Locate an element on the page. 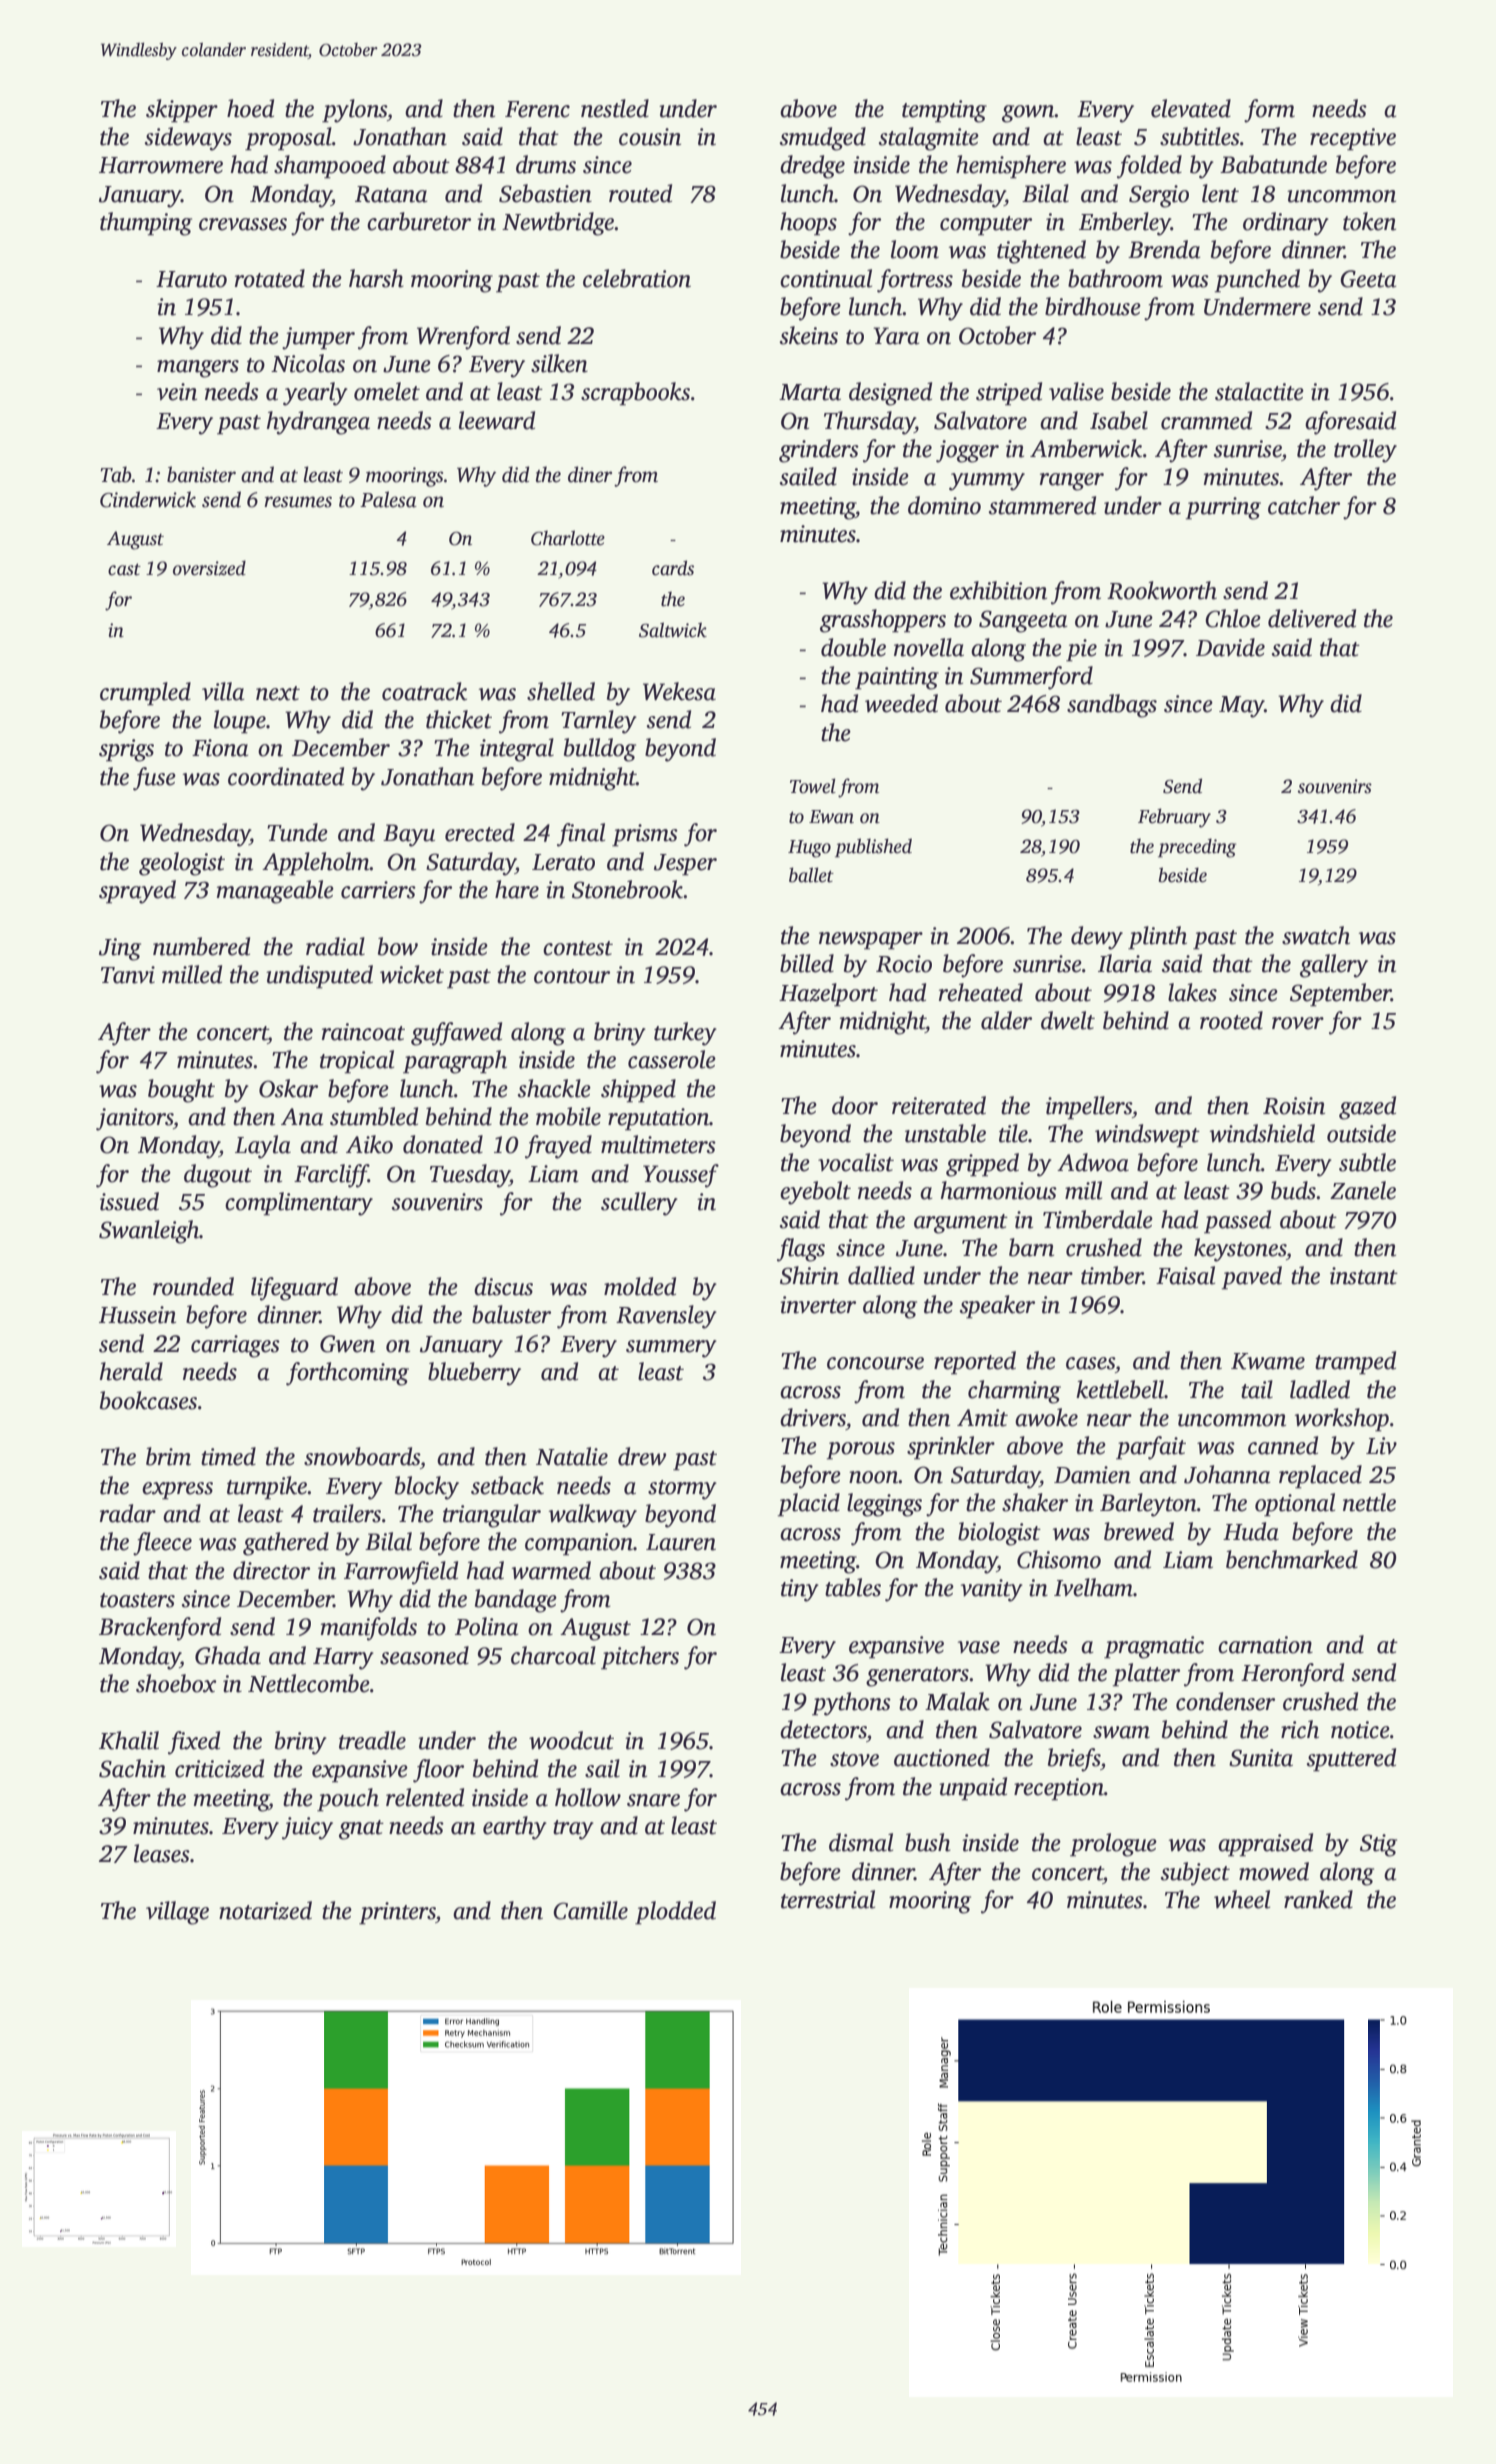 This page has width=1496, height=2464. elevated is located at coordinates (1191, 108).
